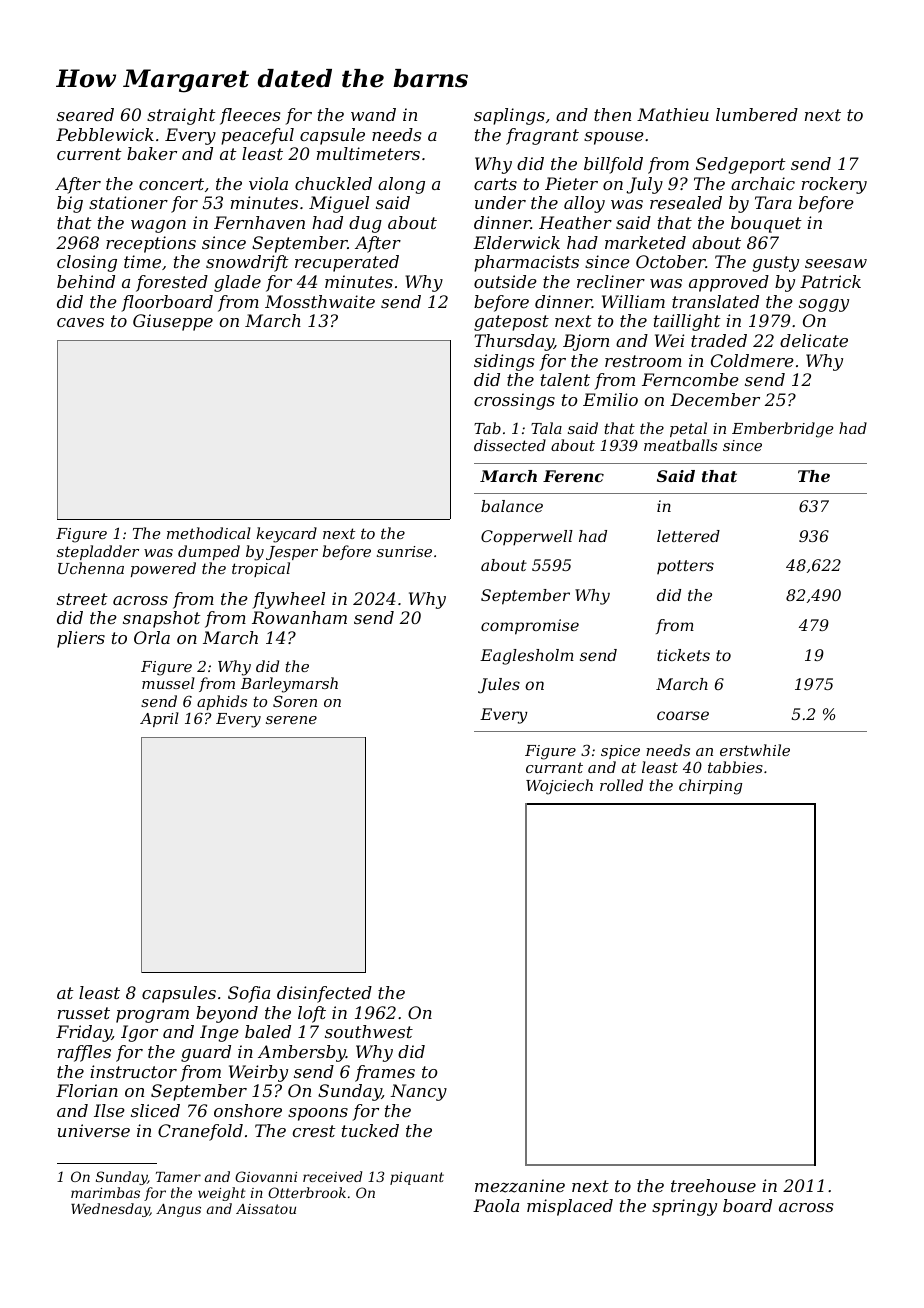 This screenshot has width=924, height=1308. Describe the element at coordinates (401, 185) in the screenshot. I see `along` at that location.
